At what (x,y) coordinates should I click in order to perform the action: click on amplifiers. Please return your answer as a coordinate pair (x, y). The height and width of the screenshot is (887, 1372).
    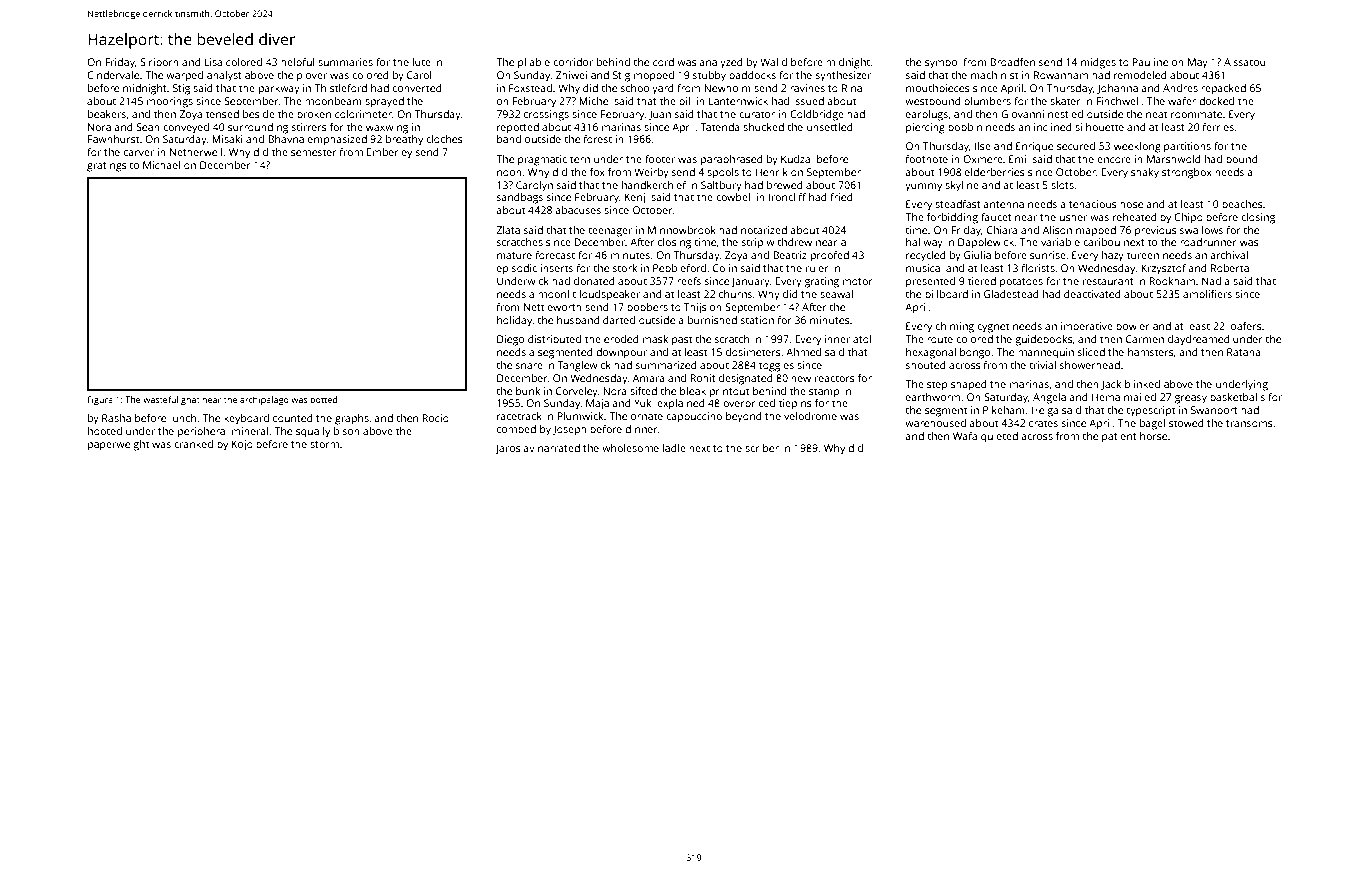
    Looking at the image, I should click on (1207, 295).
